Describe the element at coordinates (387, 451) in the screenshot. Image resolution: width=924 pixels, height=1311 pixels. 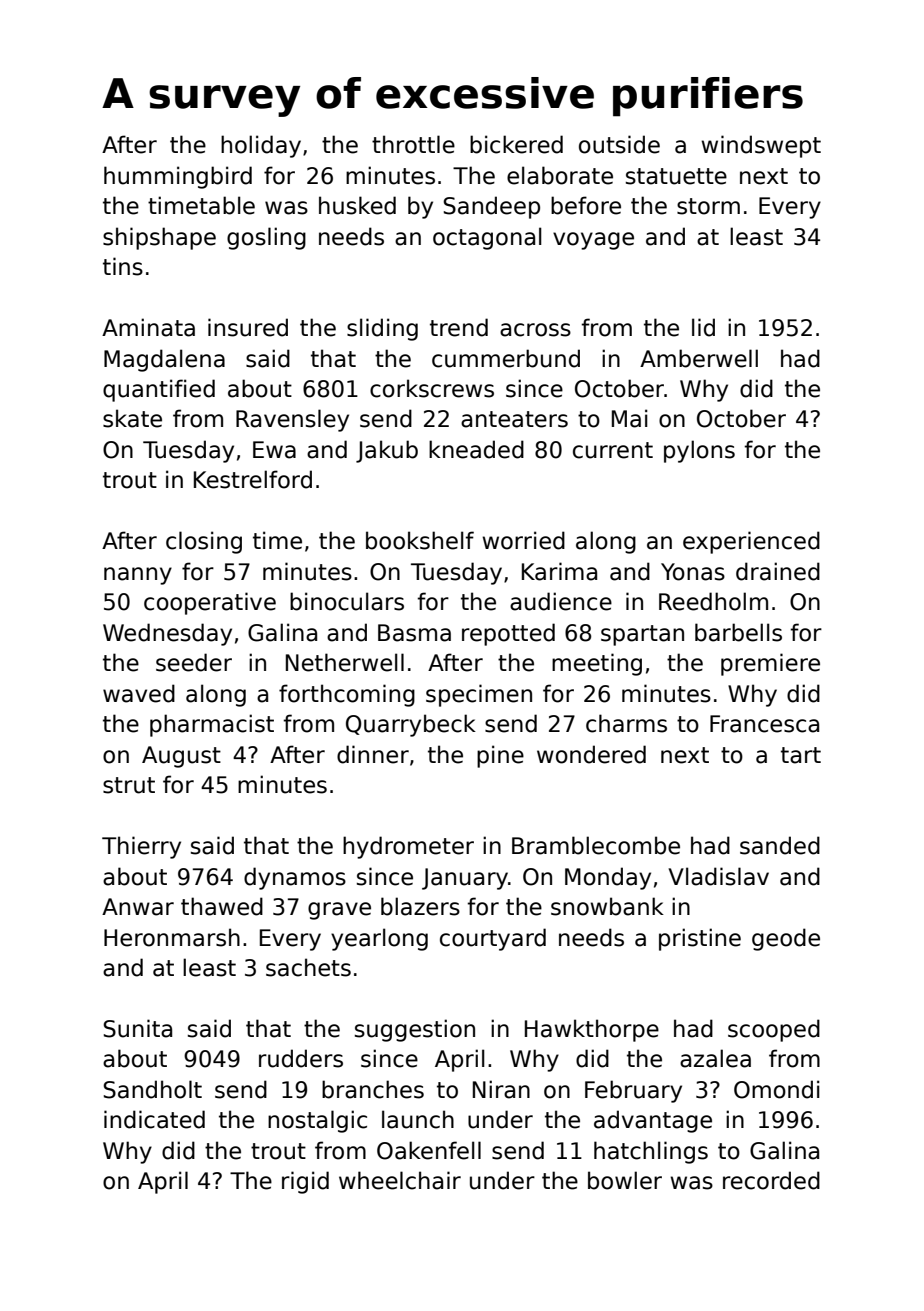
I see `Jakub` at that location.
